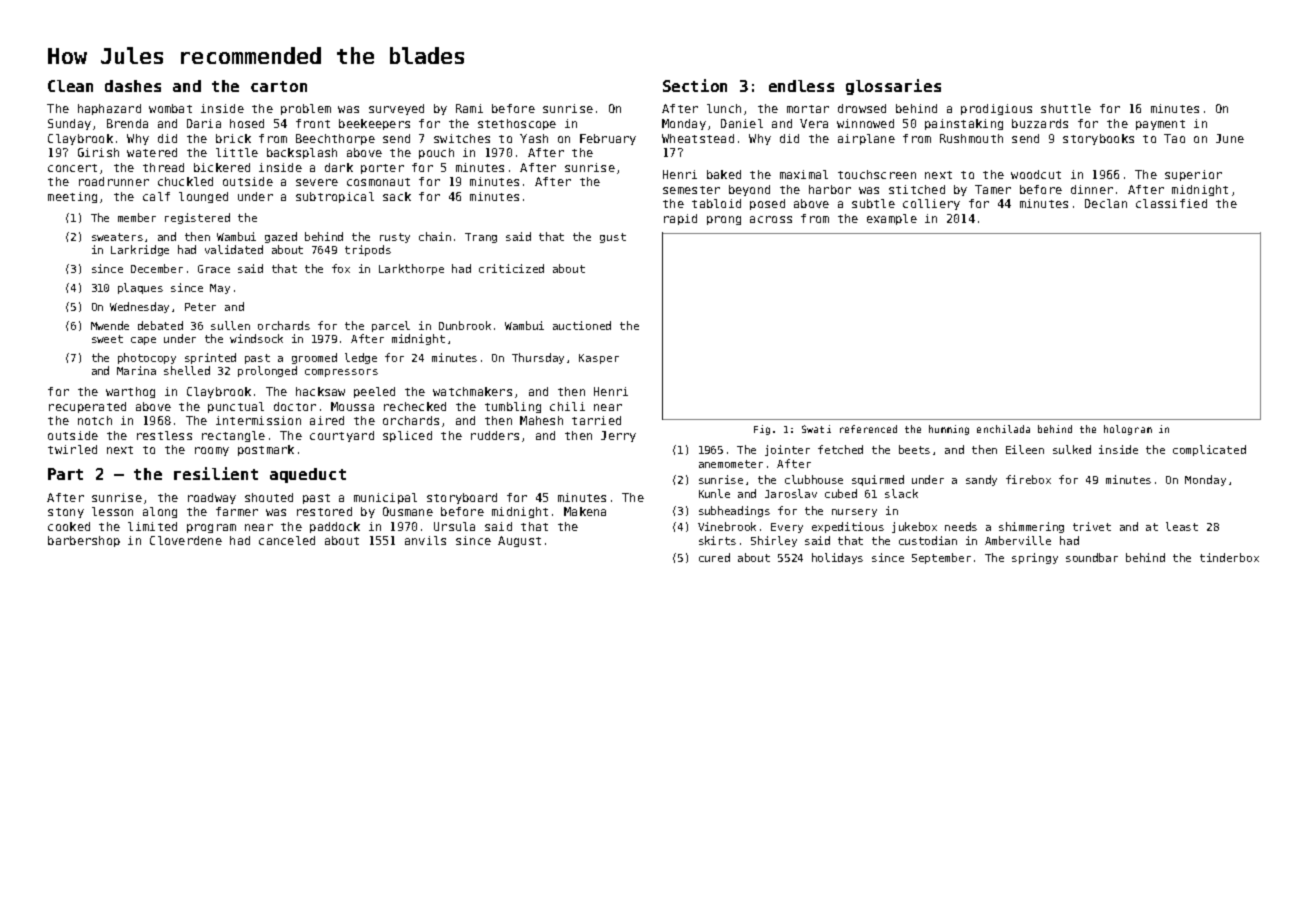  Describe the element at coordinates (287, 540) in the screenshot. I see `canceled` at that location.
